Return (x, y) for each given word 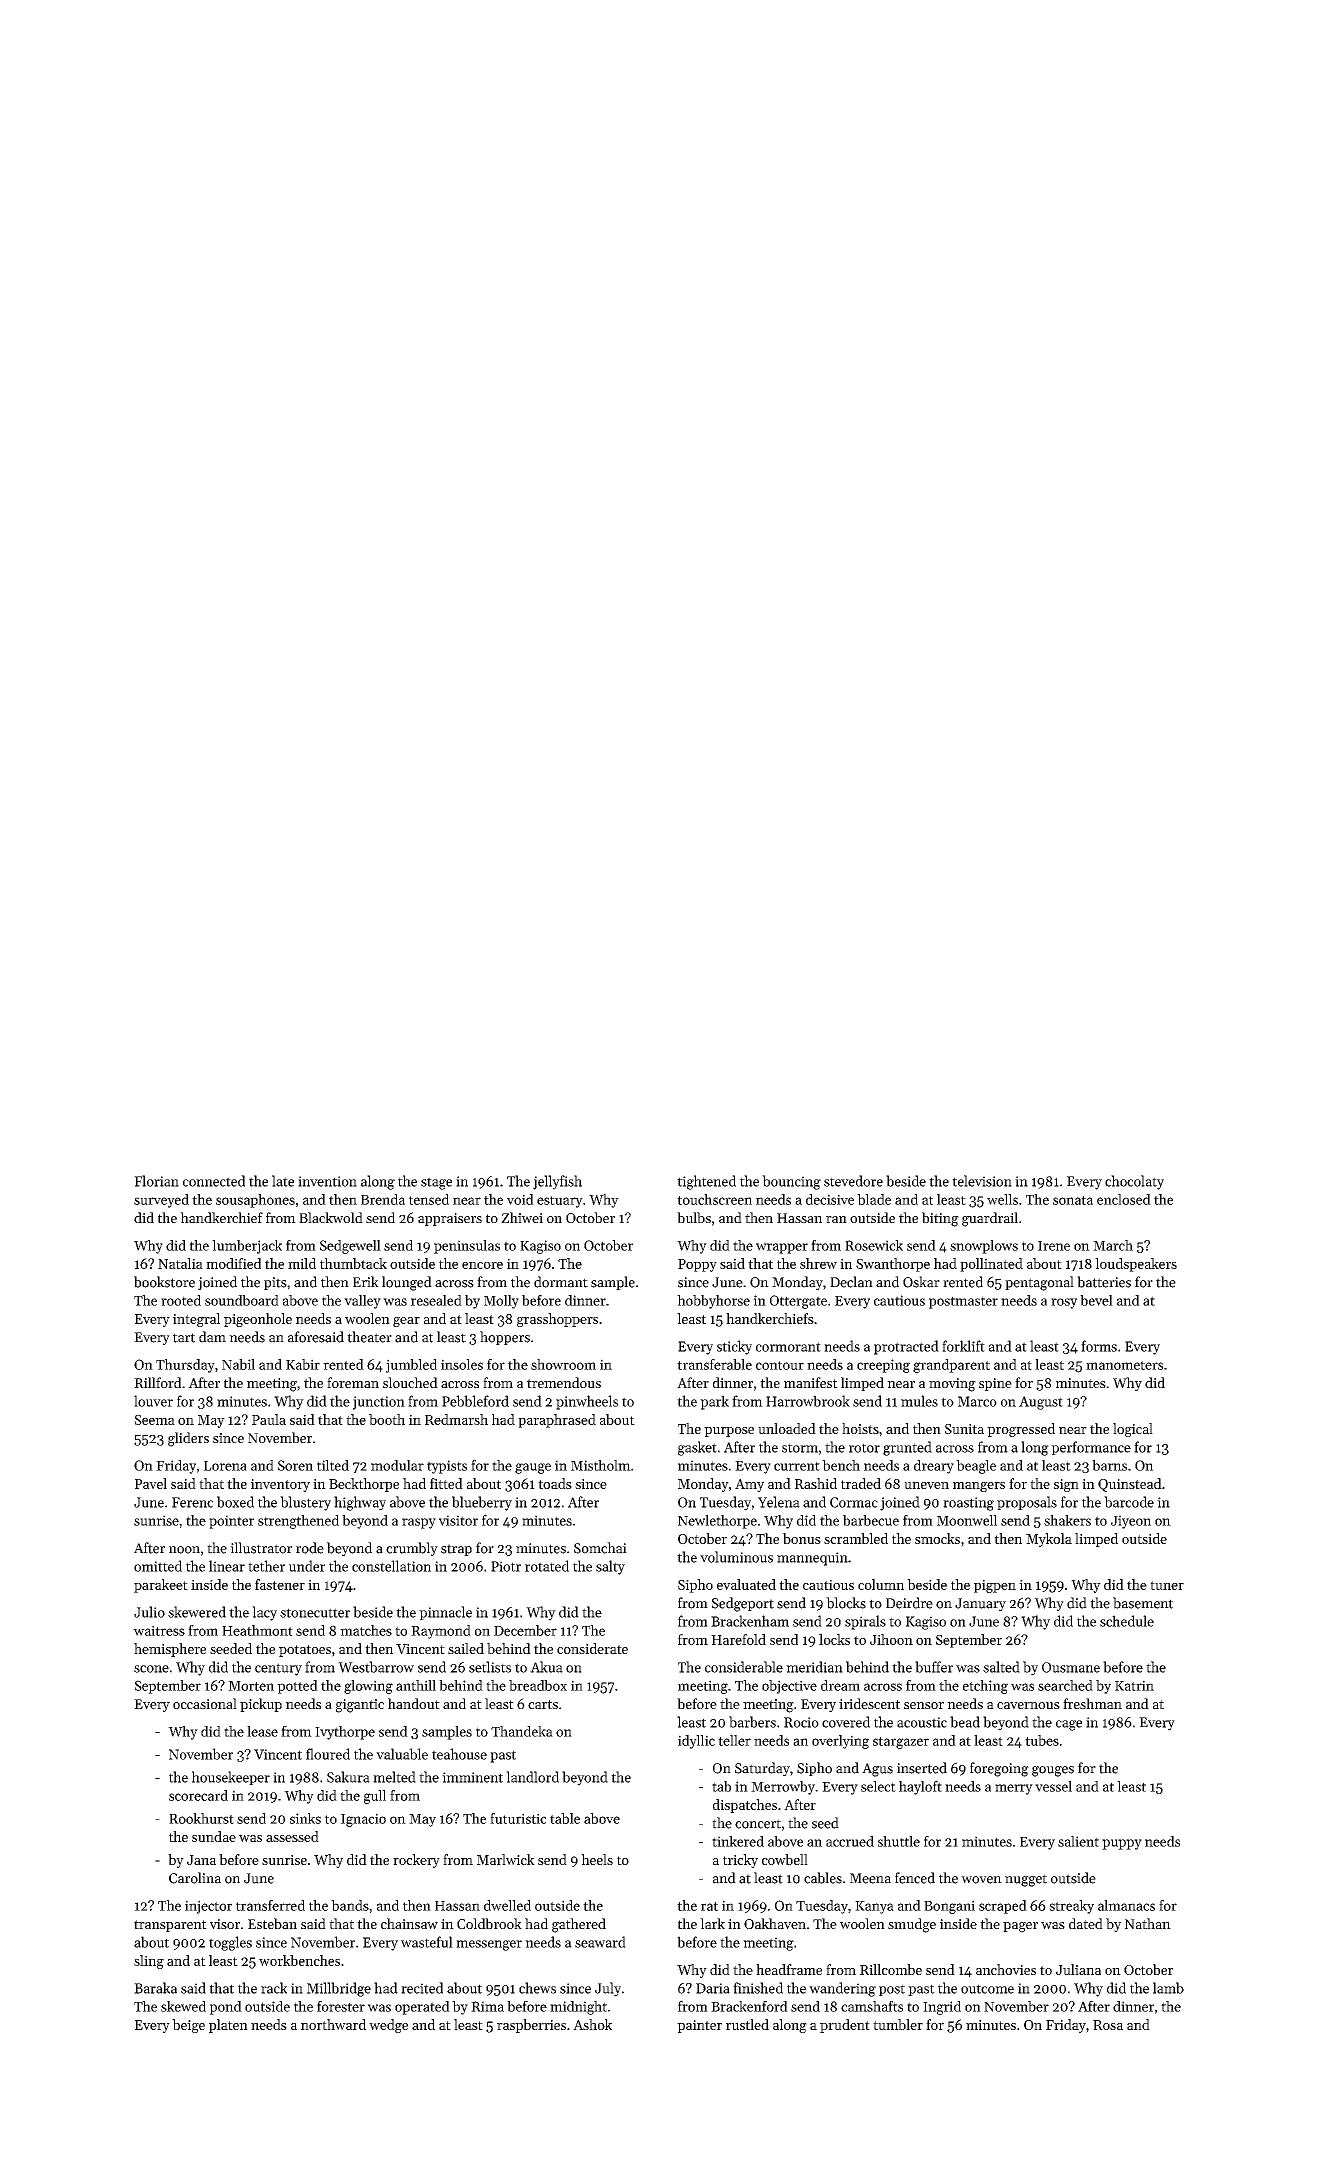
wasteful (427, 1942)
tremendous (564, 1382)
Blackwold (331, 1217)
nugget (1026, 1880)
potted (297, 1687)
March (1113, 1245)
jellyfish (557, 1182)
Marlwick (506, 1859)
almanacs (1126, 1905)
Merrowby (783, 1788)
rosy (1064, 1303)
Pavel (151, 1483)
